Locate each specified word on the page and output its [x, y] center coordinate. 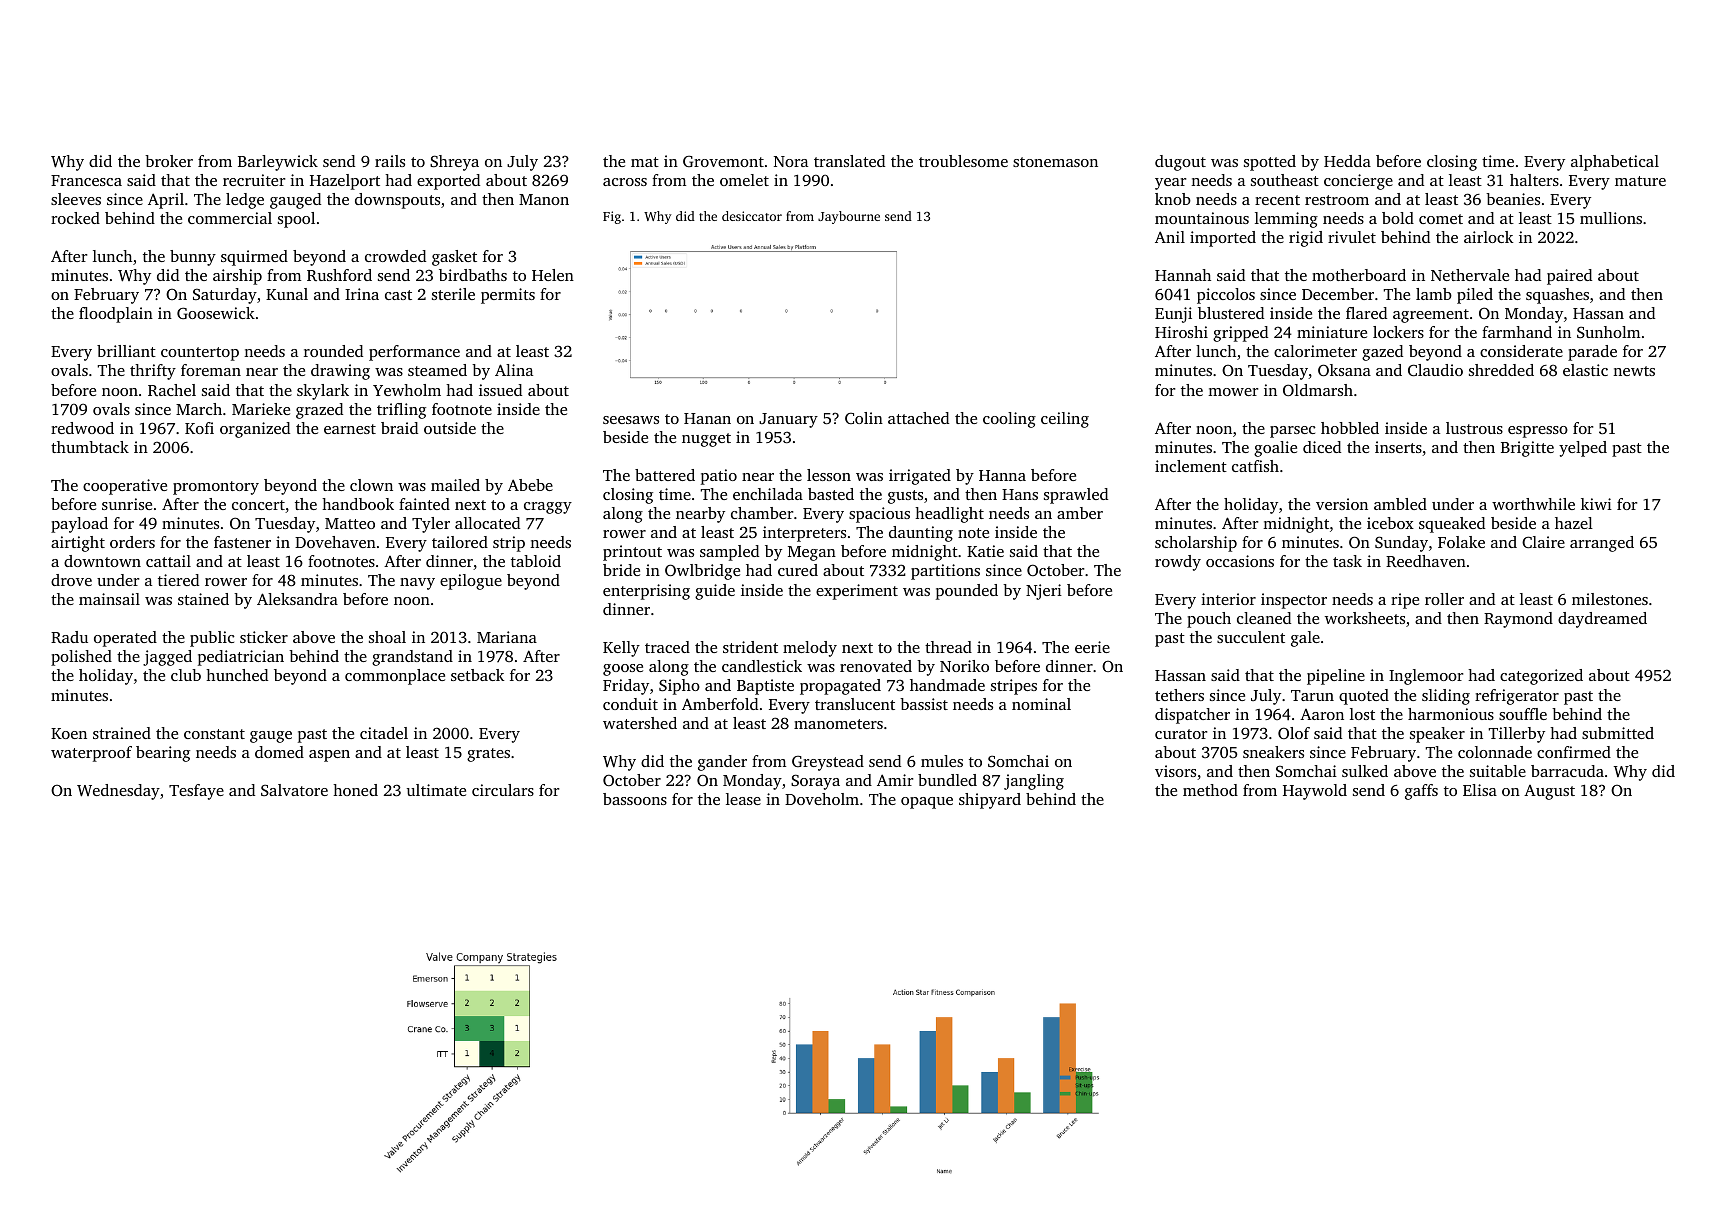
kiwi [1596, 504]
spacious [879, 515]
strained [122, 733]
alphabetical [1615, 163]
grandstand [412, 658]
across [625, 182]
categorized [1541, 677]
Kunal [287, 294]
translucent [855, 704]
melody [810, 649]
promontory [216, 488]
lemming [1286, 220]
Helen [553, 275]
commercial [230, 218]
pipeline [1336, 677]
